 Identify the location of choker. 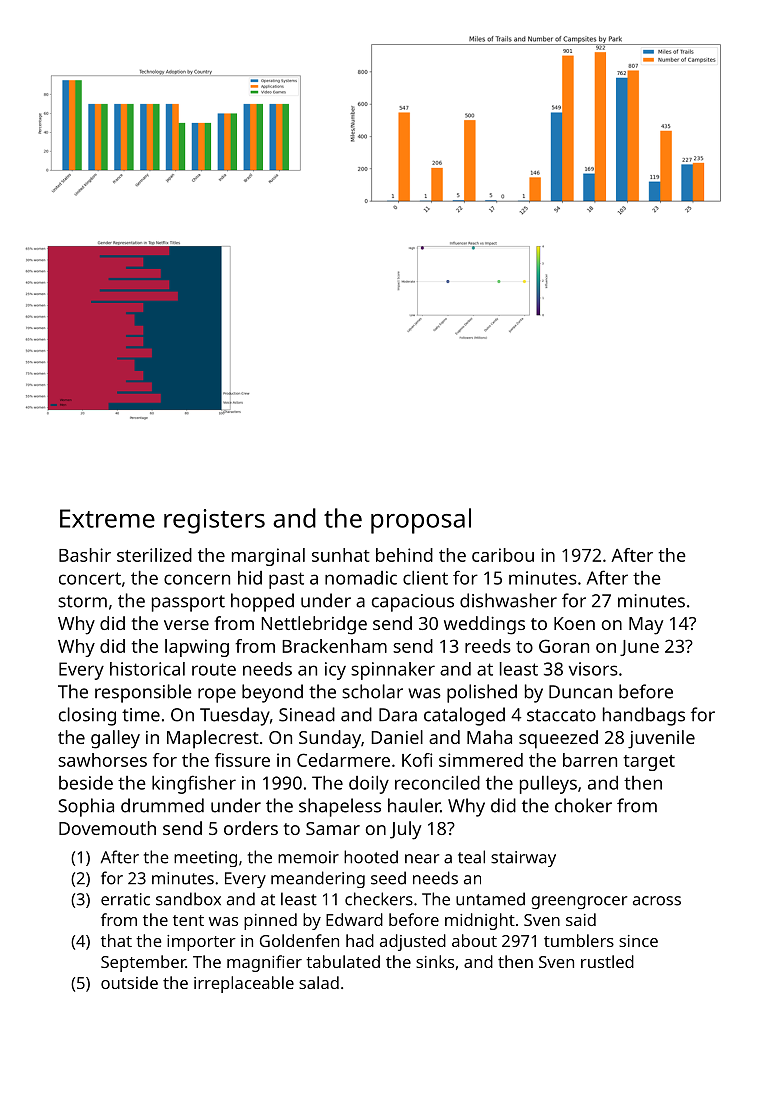
(583, 805).
